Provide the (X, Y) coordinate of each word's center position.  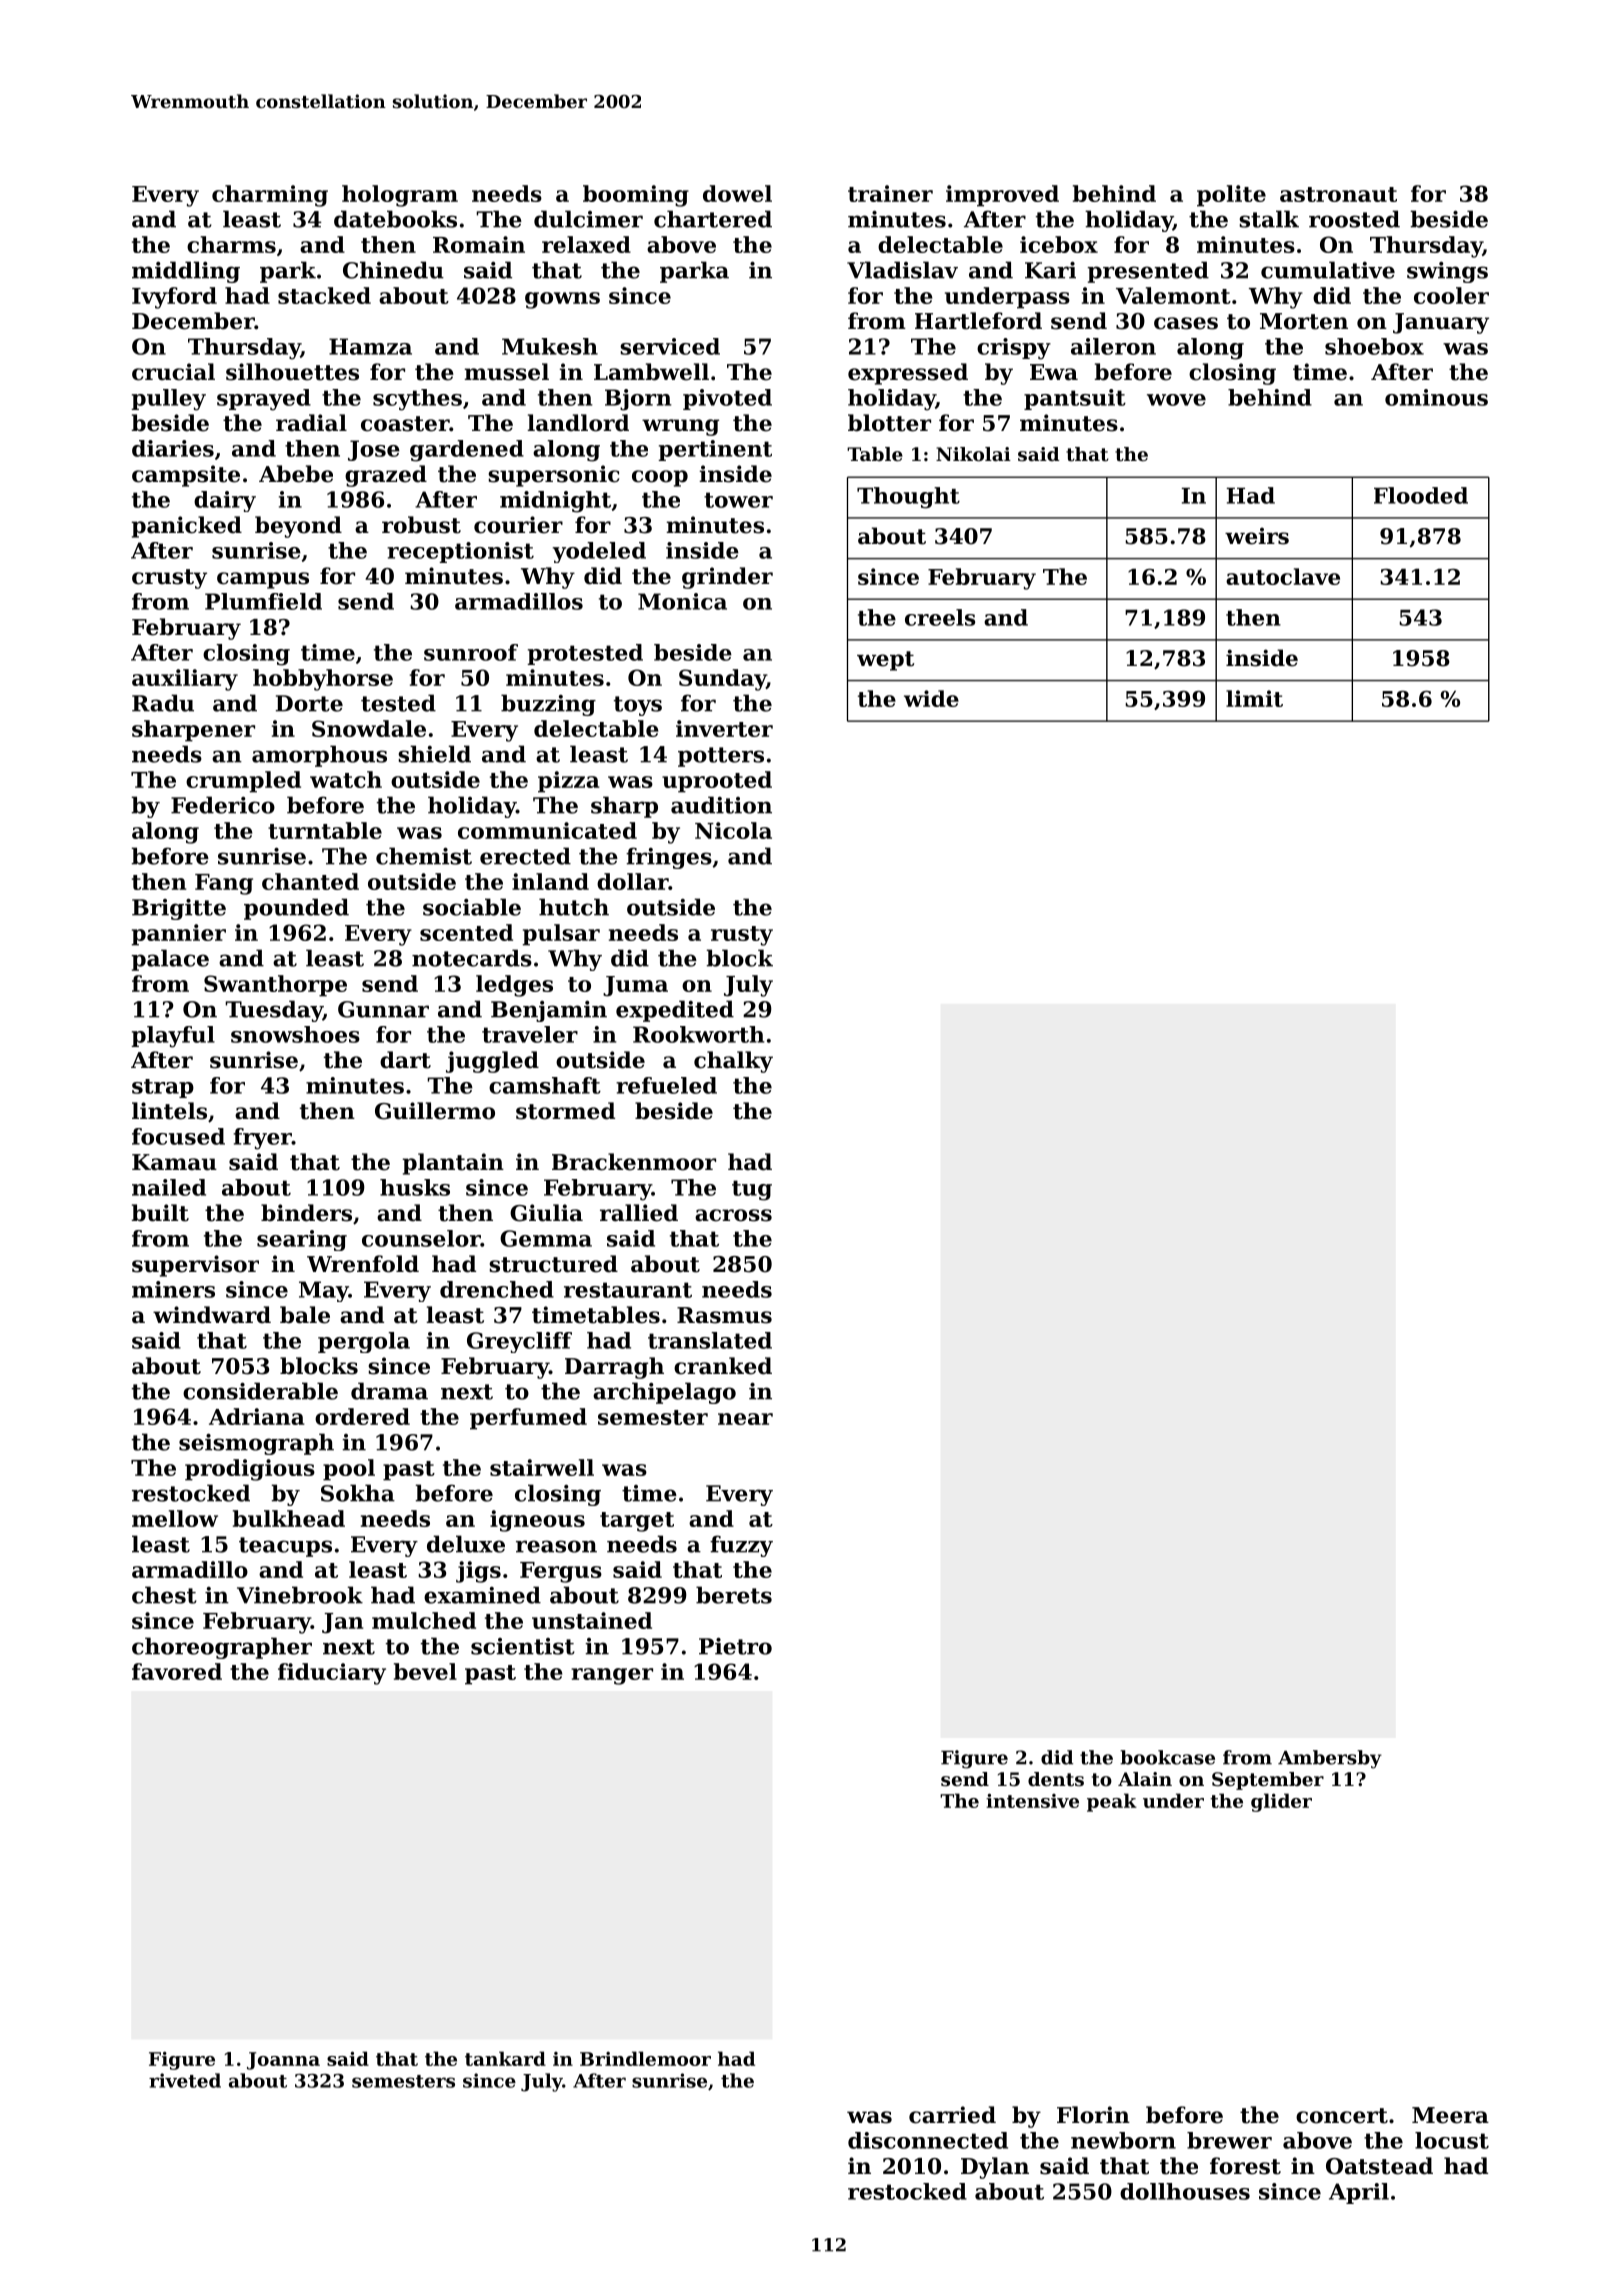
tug (752, 1190)
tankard (505, 2058)
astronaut (1338, 194)
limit (1254, 698)
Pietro (735, 1646)
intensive (1032, 1800)
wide (931, 698)
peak (1112, 1802)
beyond (298, 527)
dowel (737, 193)
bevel (425, 1671)
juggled (492, 1062)
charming (270, 196)
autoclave (1283, 576)
